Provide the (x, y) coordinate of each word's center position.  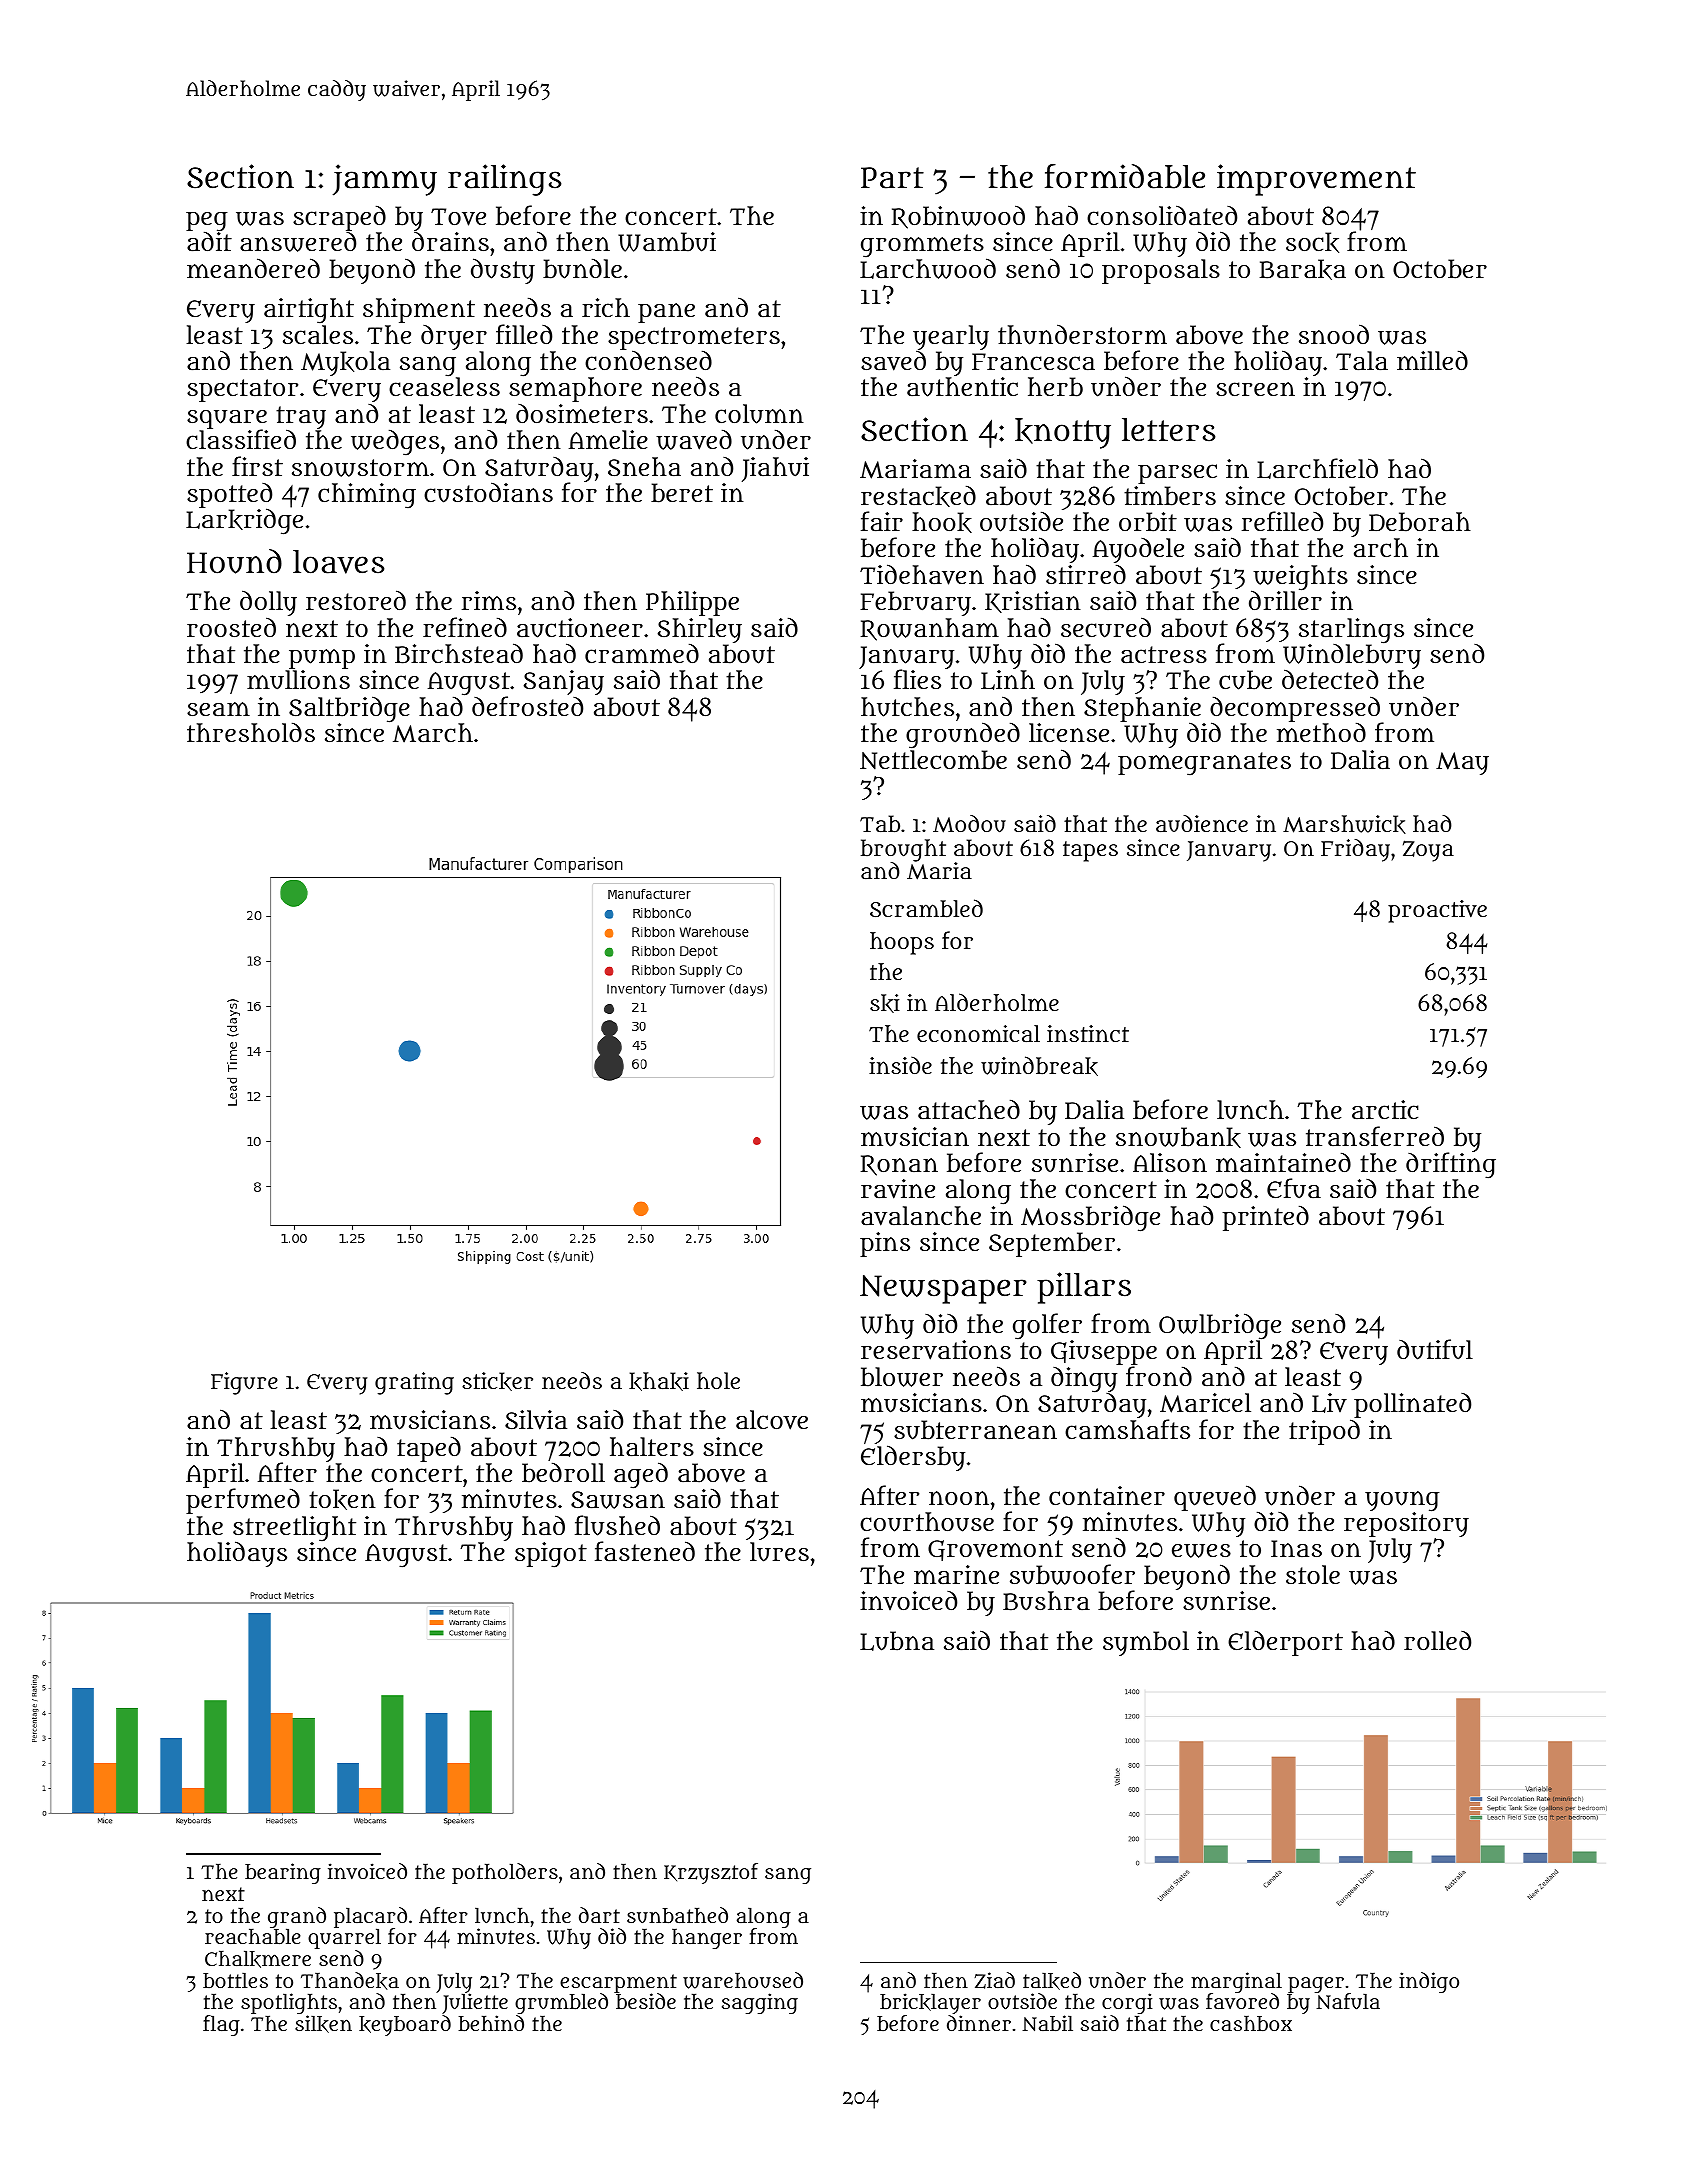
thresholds (251, 732)
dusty (503, 271)
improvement (1316, 180)
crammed (642, 653)
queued (1216, 1498)
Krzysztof (711, 1873)
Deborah (1420, 522)
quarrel (344, 1939)
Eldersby (913, 1458)
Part (892, 178)
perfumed (243, 1501)
